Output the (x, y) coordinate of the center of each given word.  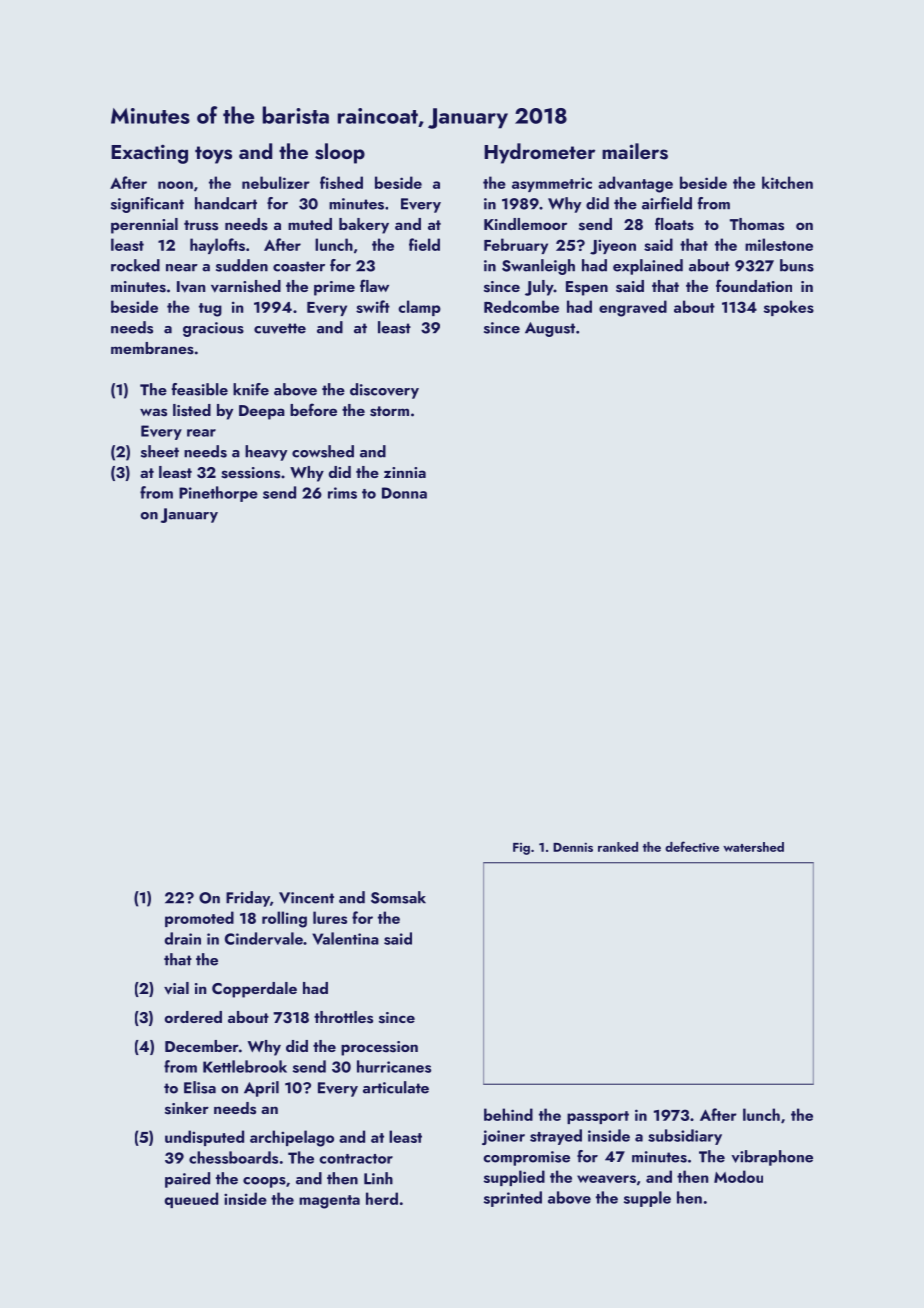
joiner (503, 1137)
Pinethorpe (218, 494)
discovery (384, 391)
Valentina (345, 938)
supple (647, 1199)
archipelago (292, 1138)
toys (213, 155)
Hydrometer (539, 153)
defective (692, 846)
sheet (160, 451)
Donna (404, 493)
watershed (753, 847)
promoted (199, 919)
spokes (789, 308)
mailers (635, 151)
